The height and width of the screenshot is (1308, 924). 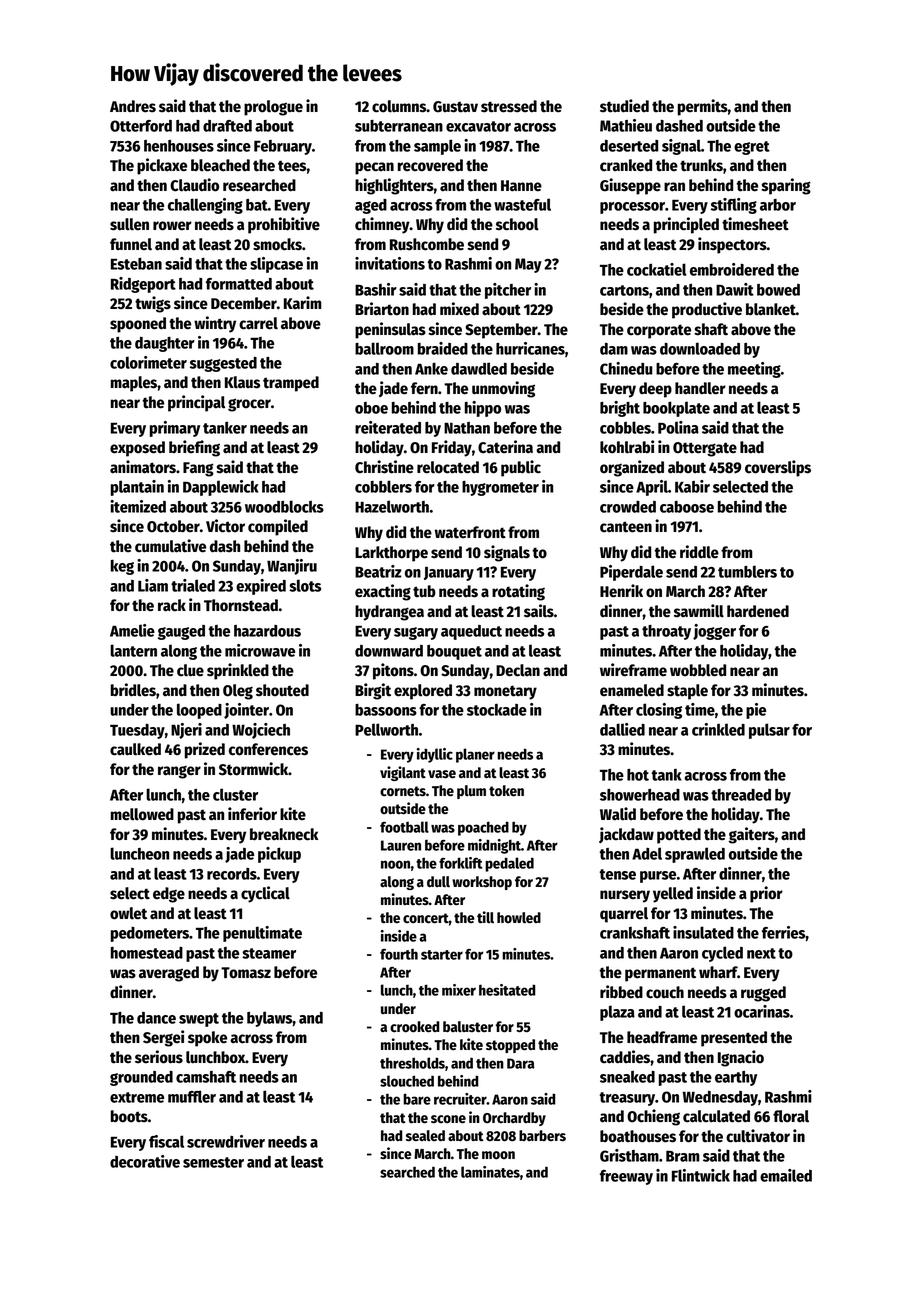 What do you see at coordinates (769, 731) in the screenshot?
I see `pulsar` at bounding box center [769, 731].
